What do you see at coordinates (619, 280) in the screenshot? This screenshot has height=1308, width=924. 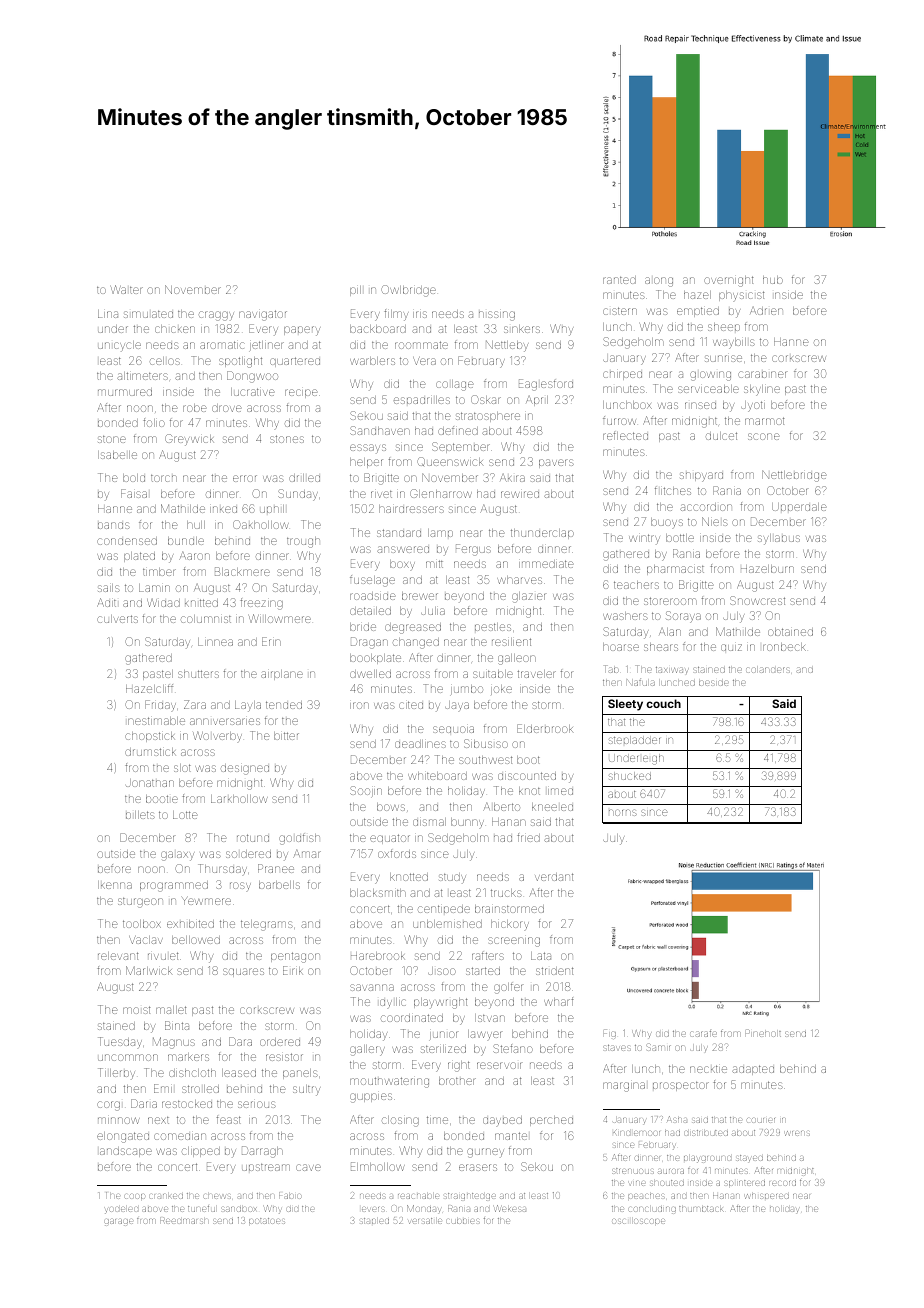 I see `ranted` at bounding box center [619, 280].
